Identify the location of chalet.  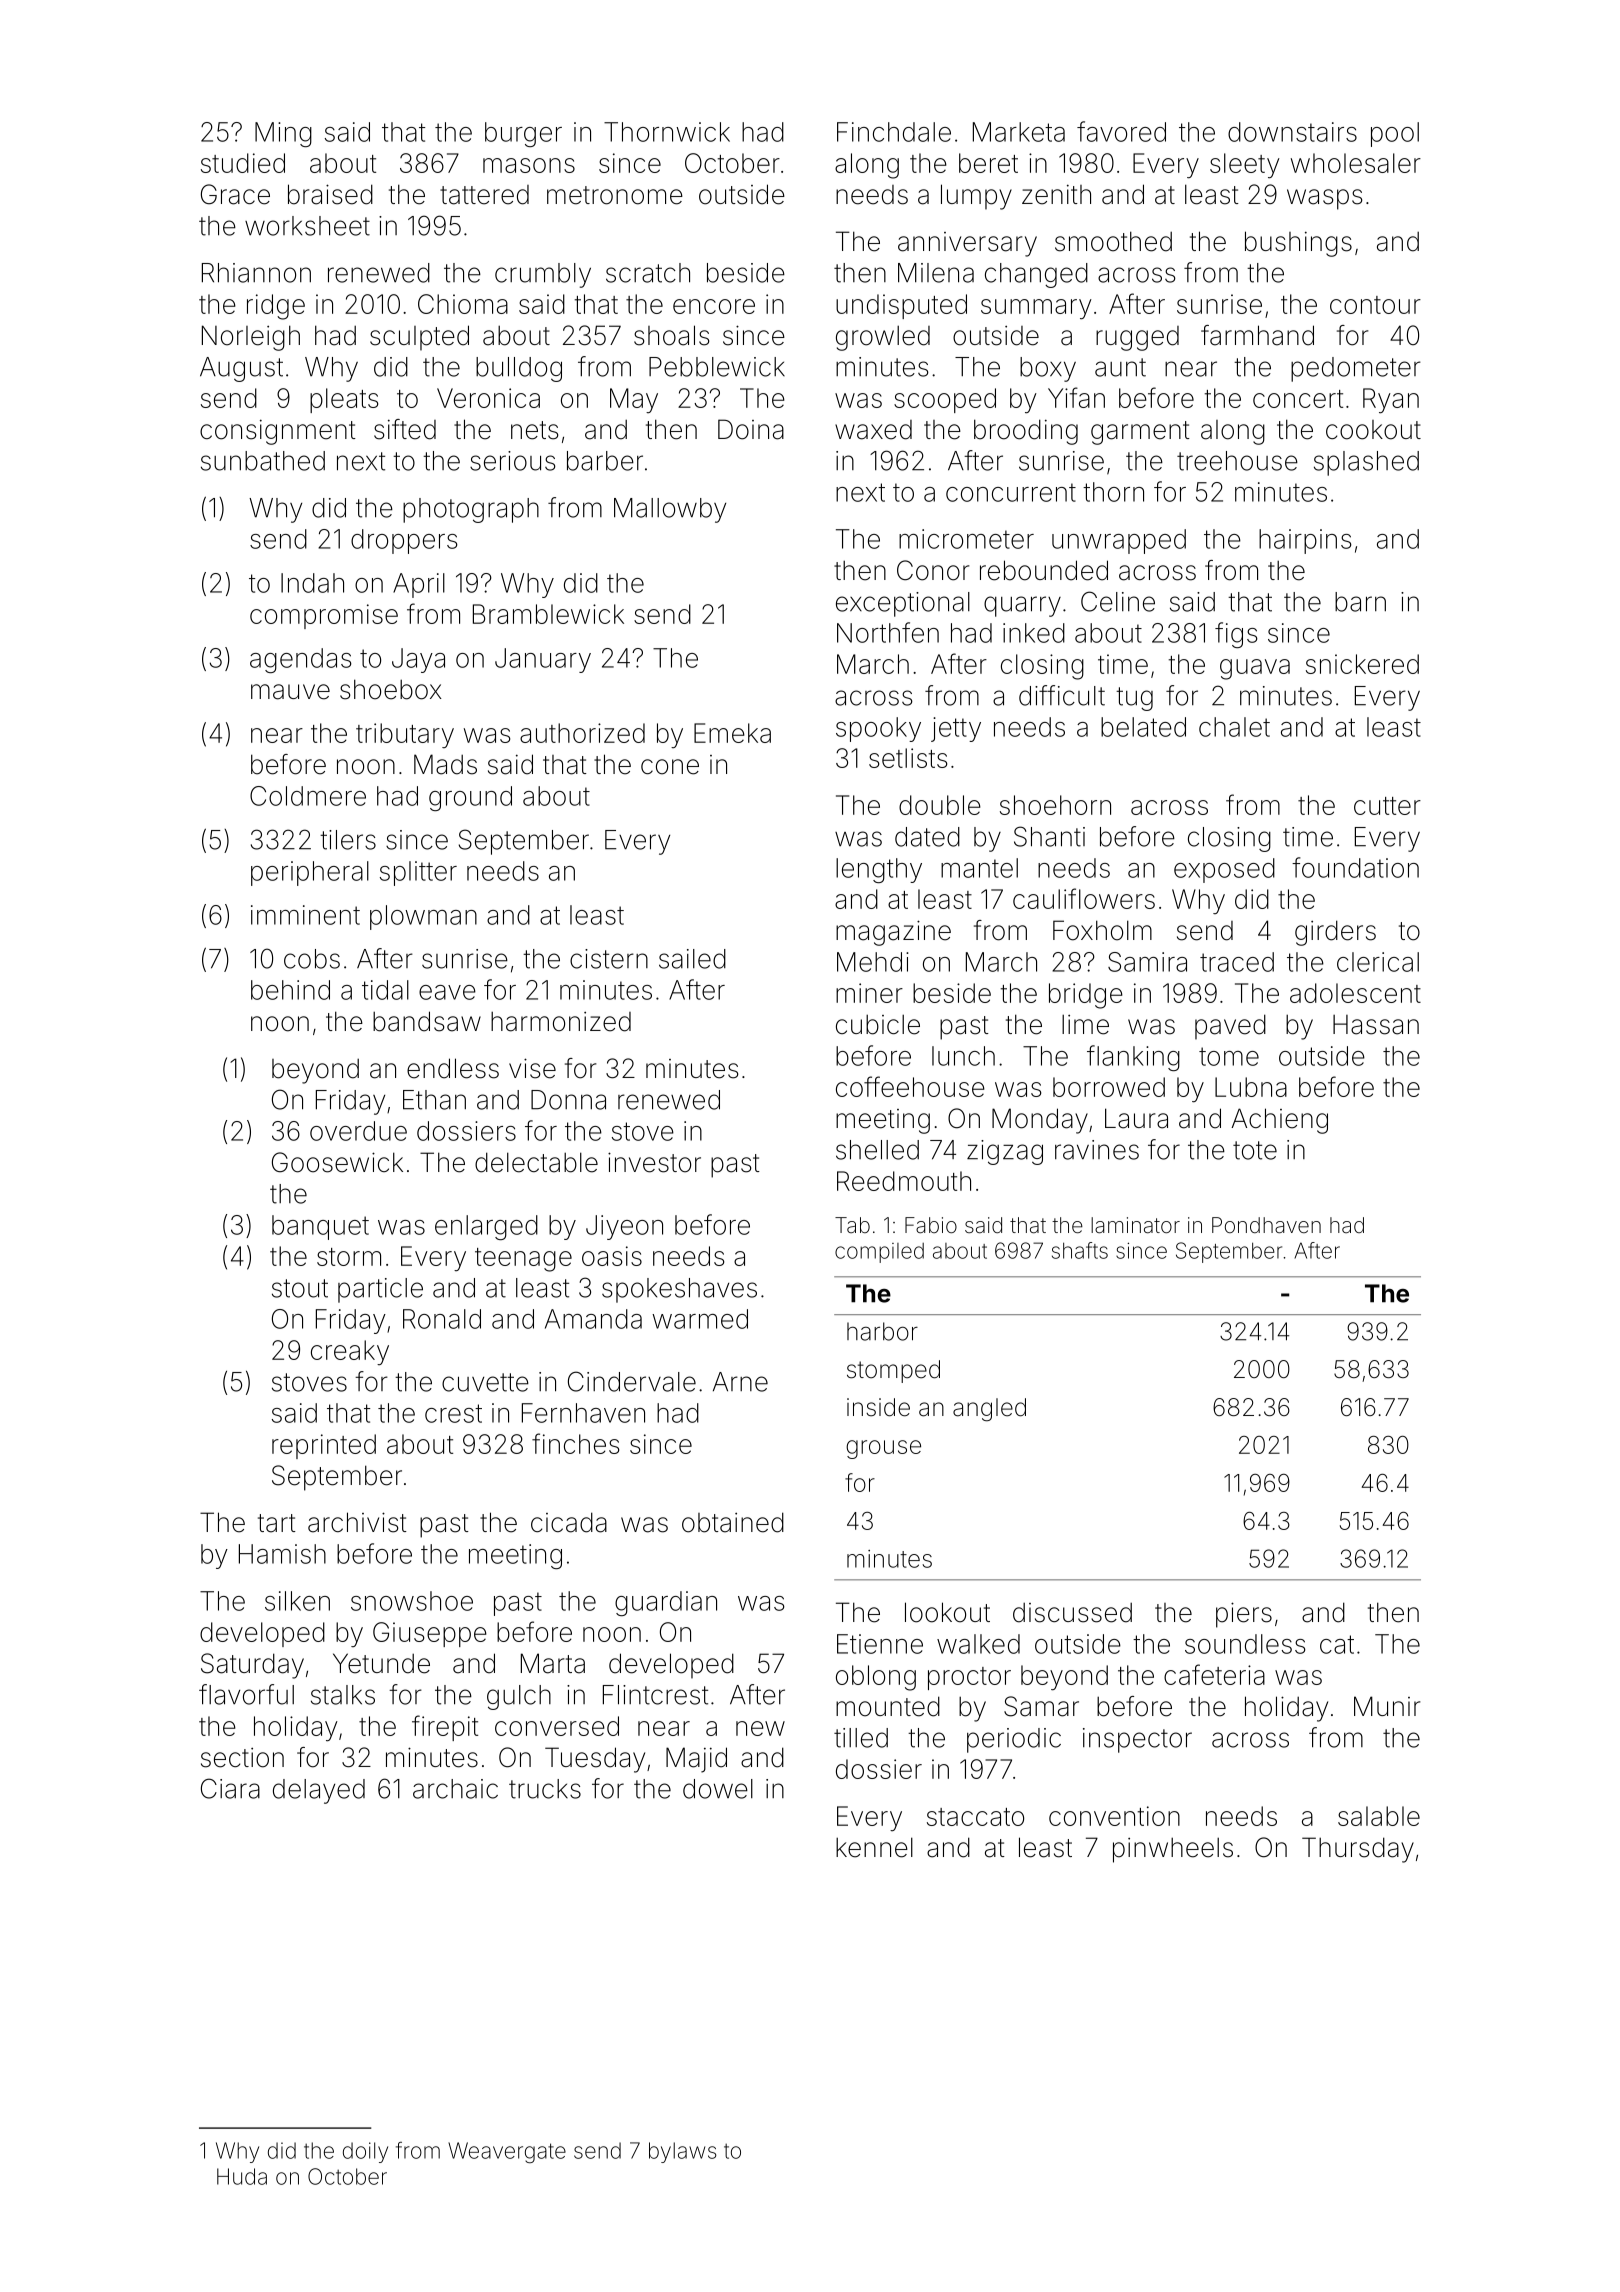
(1234, 727).
